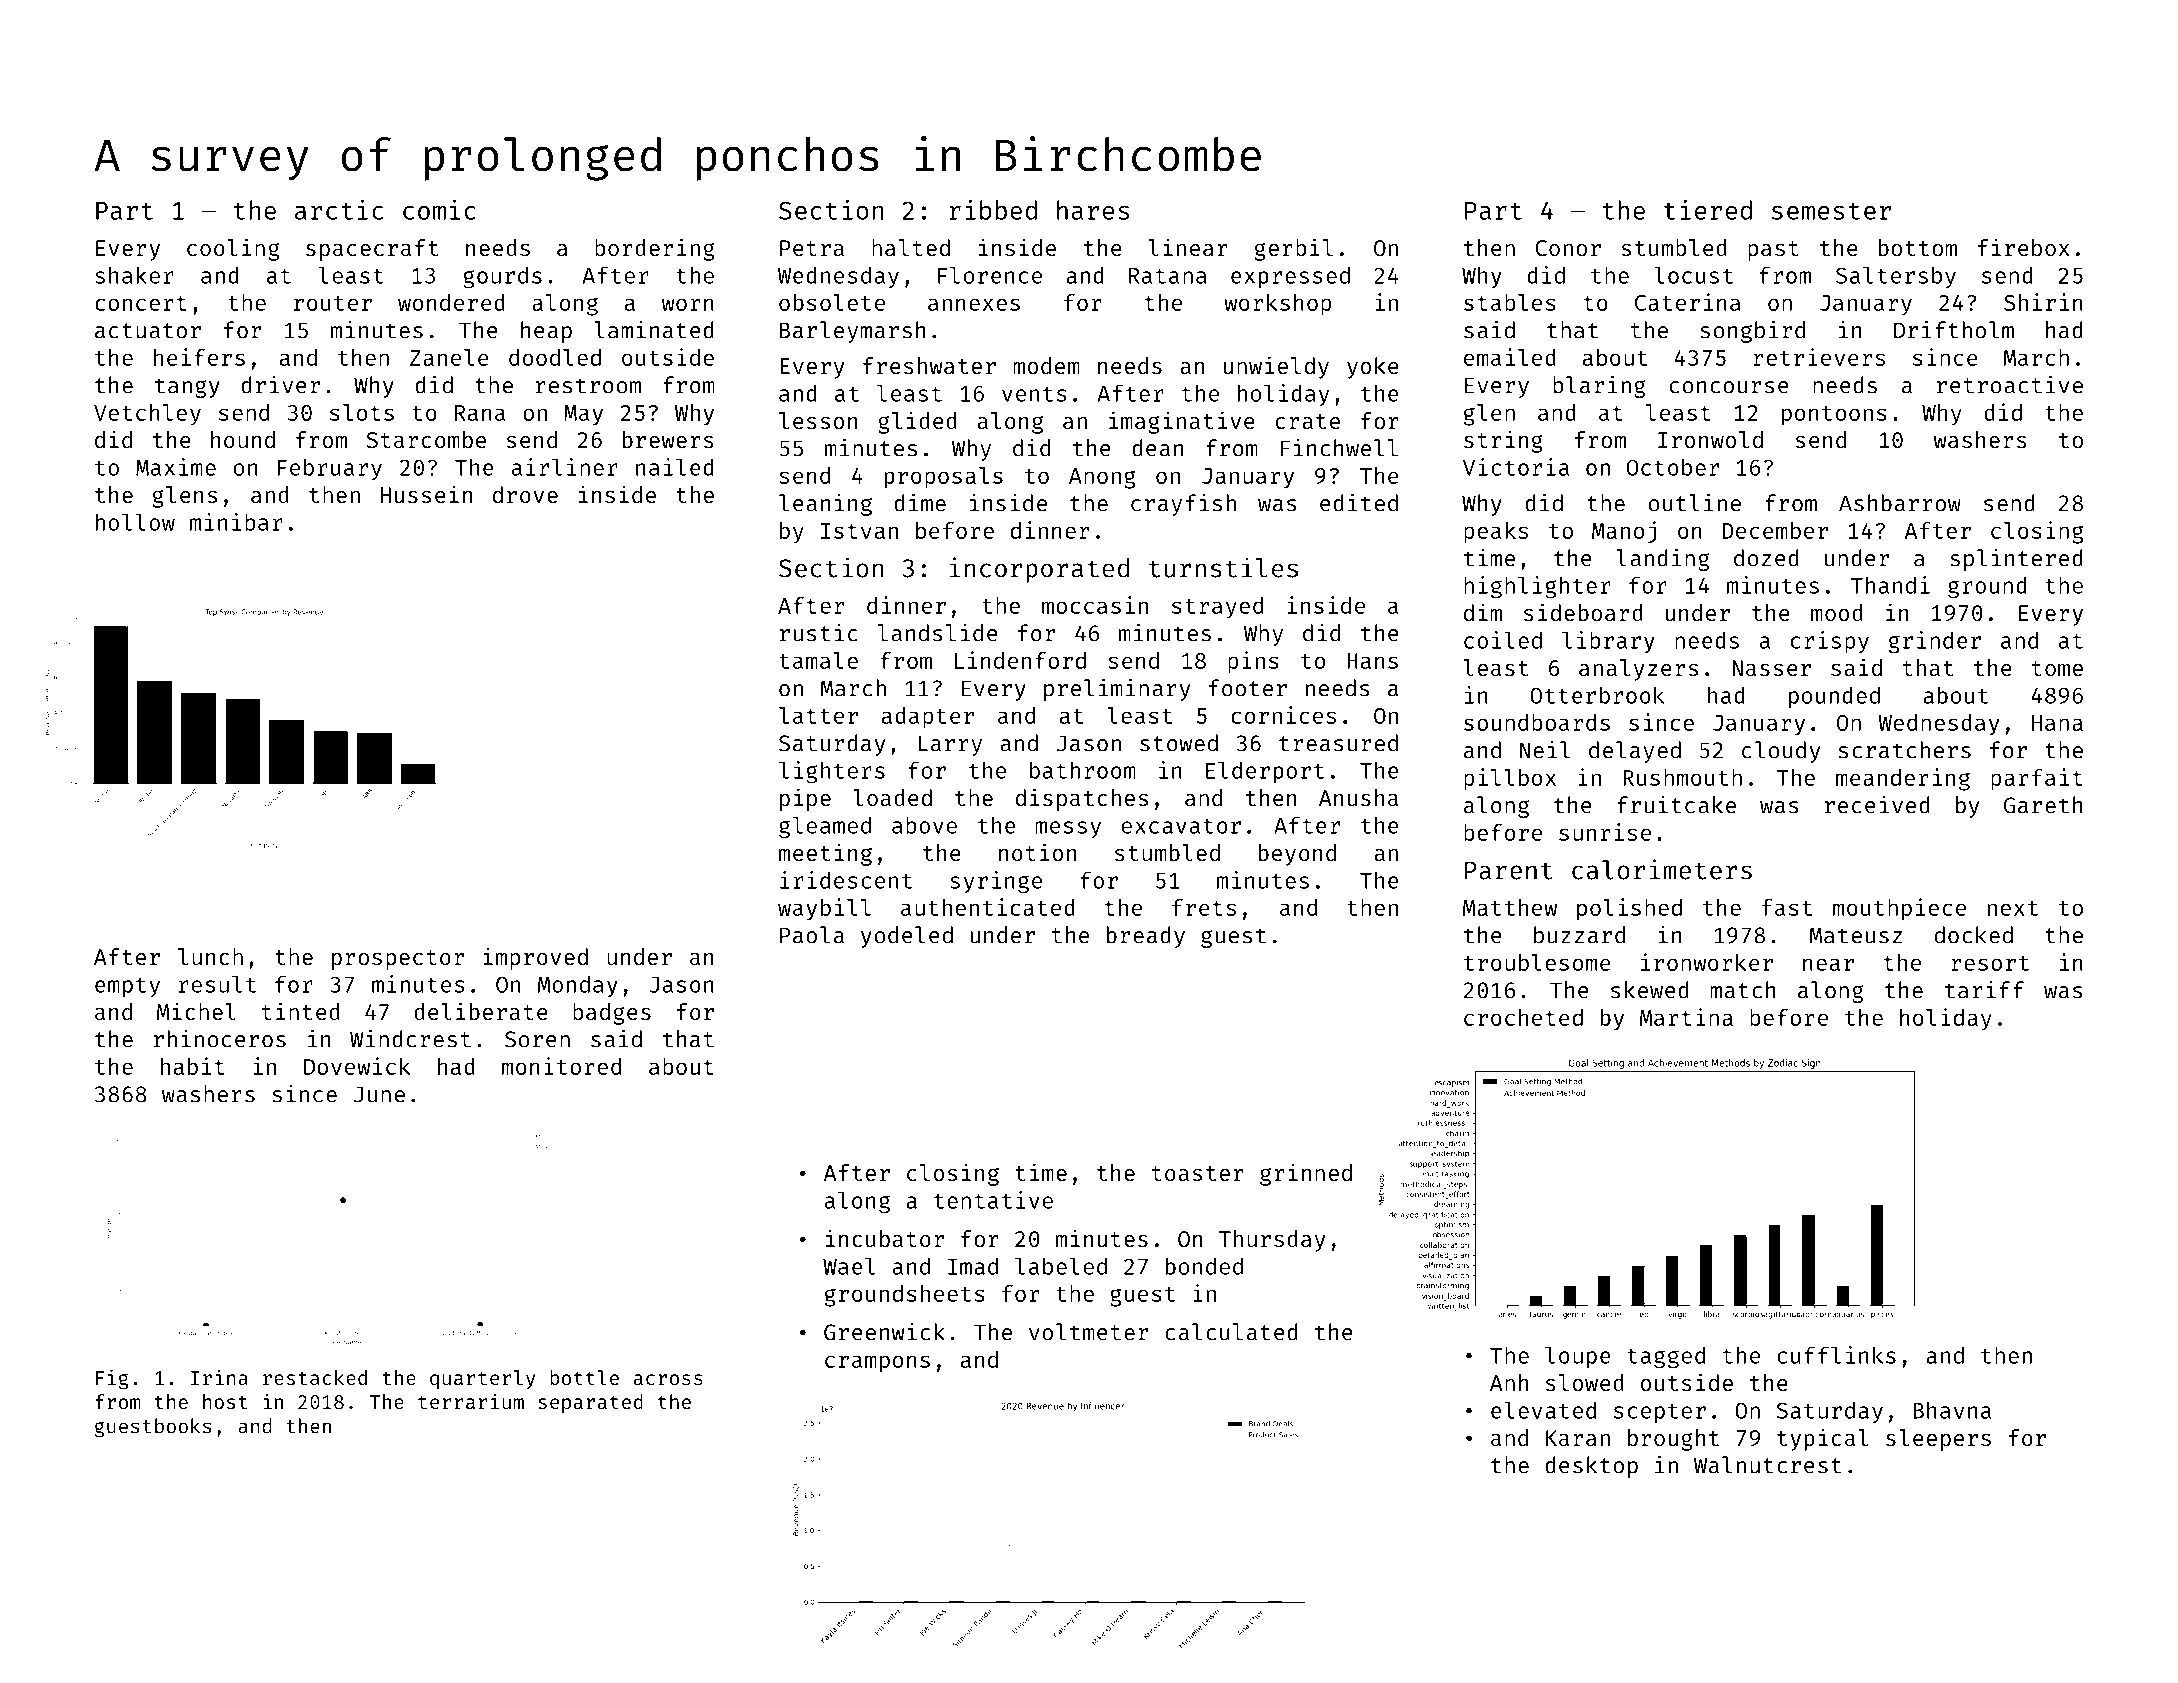 The height and width of the document is (1683, 2178). What do you see at coordinates (1223, 567) in the document?
I see `turnstiles` at bounding box center [1223, 567].
